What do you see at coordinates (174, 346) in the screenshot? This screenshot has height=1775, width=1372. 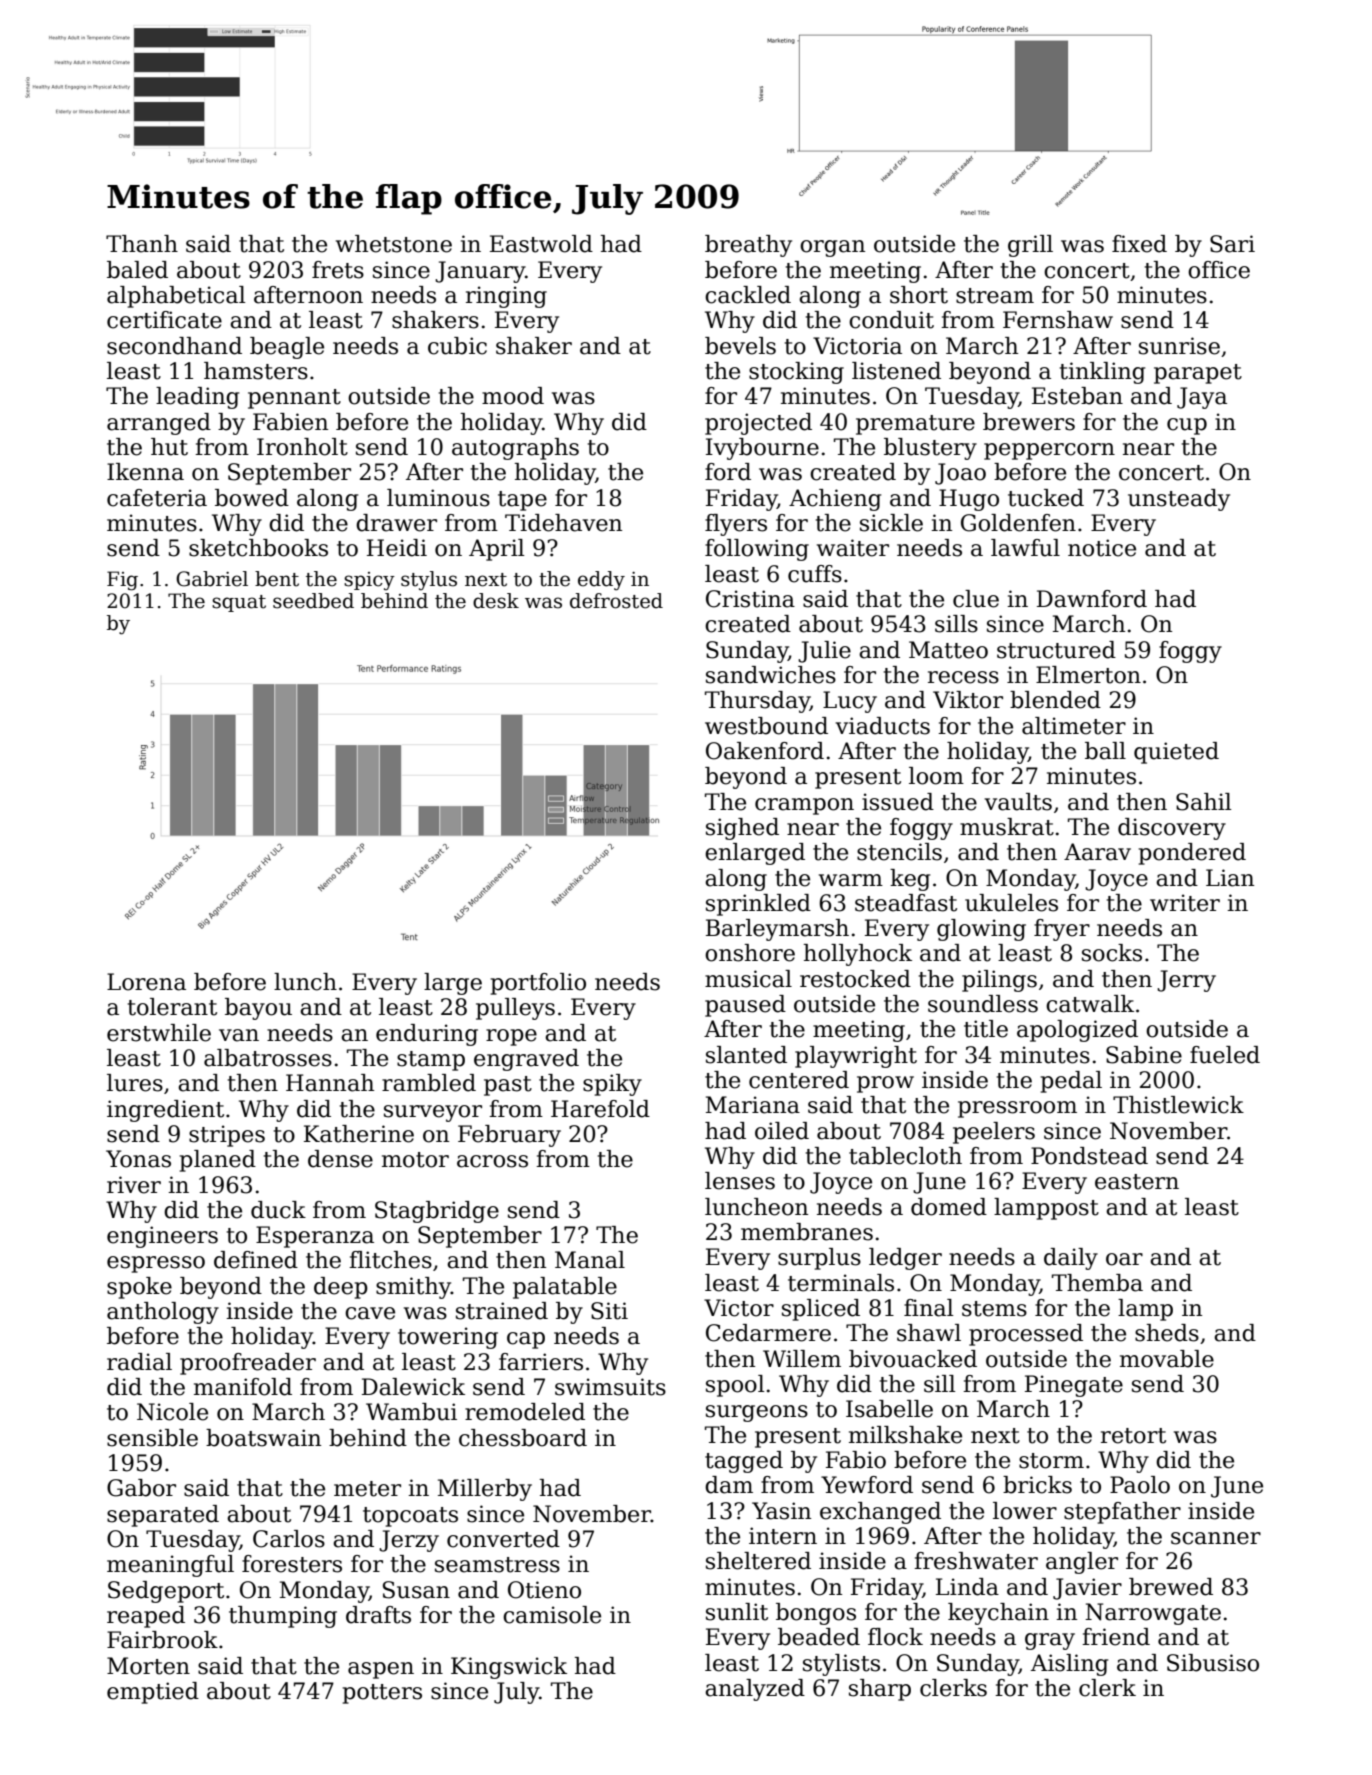 I see `secondhand` at bounding box center [174, 346].
